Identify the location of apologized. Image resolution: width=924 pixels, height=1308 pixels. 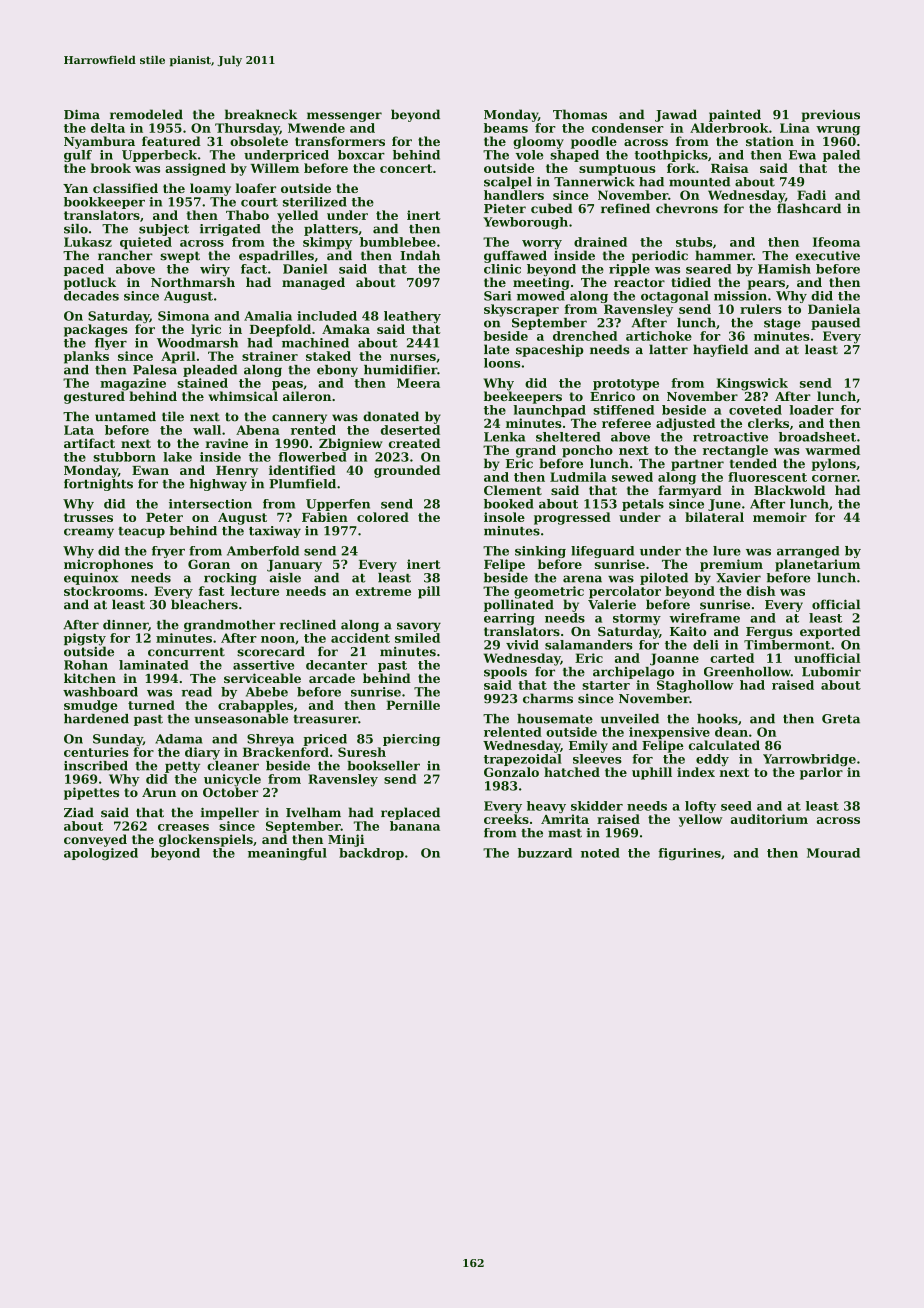
(101, 854).
